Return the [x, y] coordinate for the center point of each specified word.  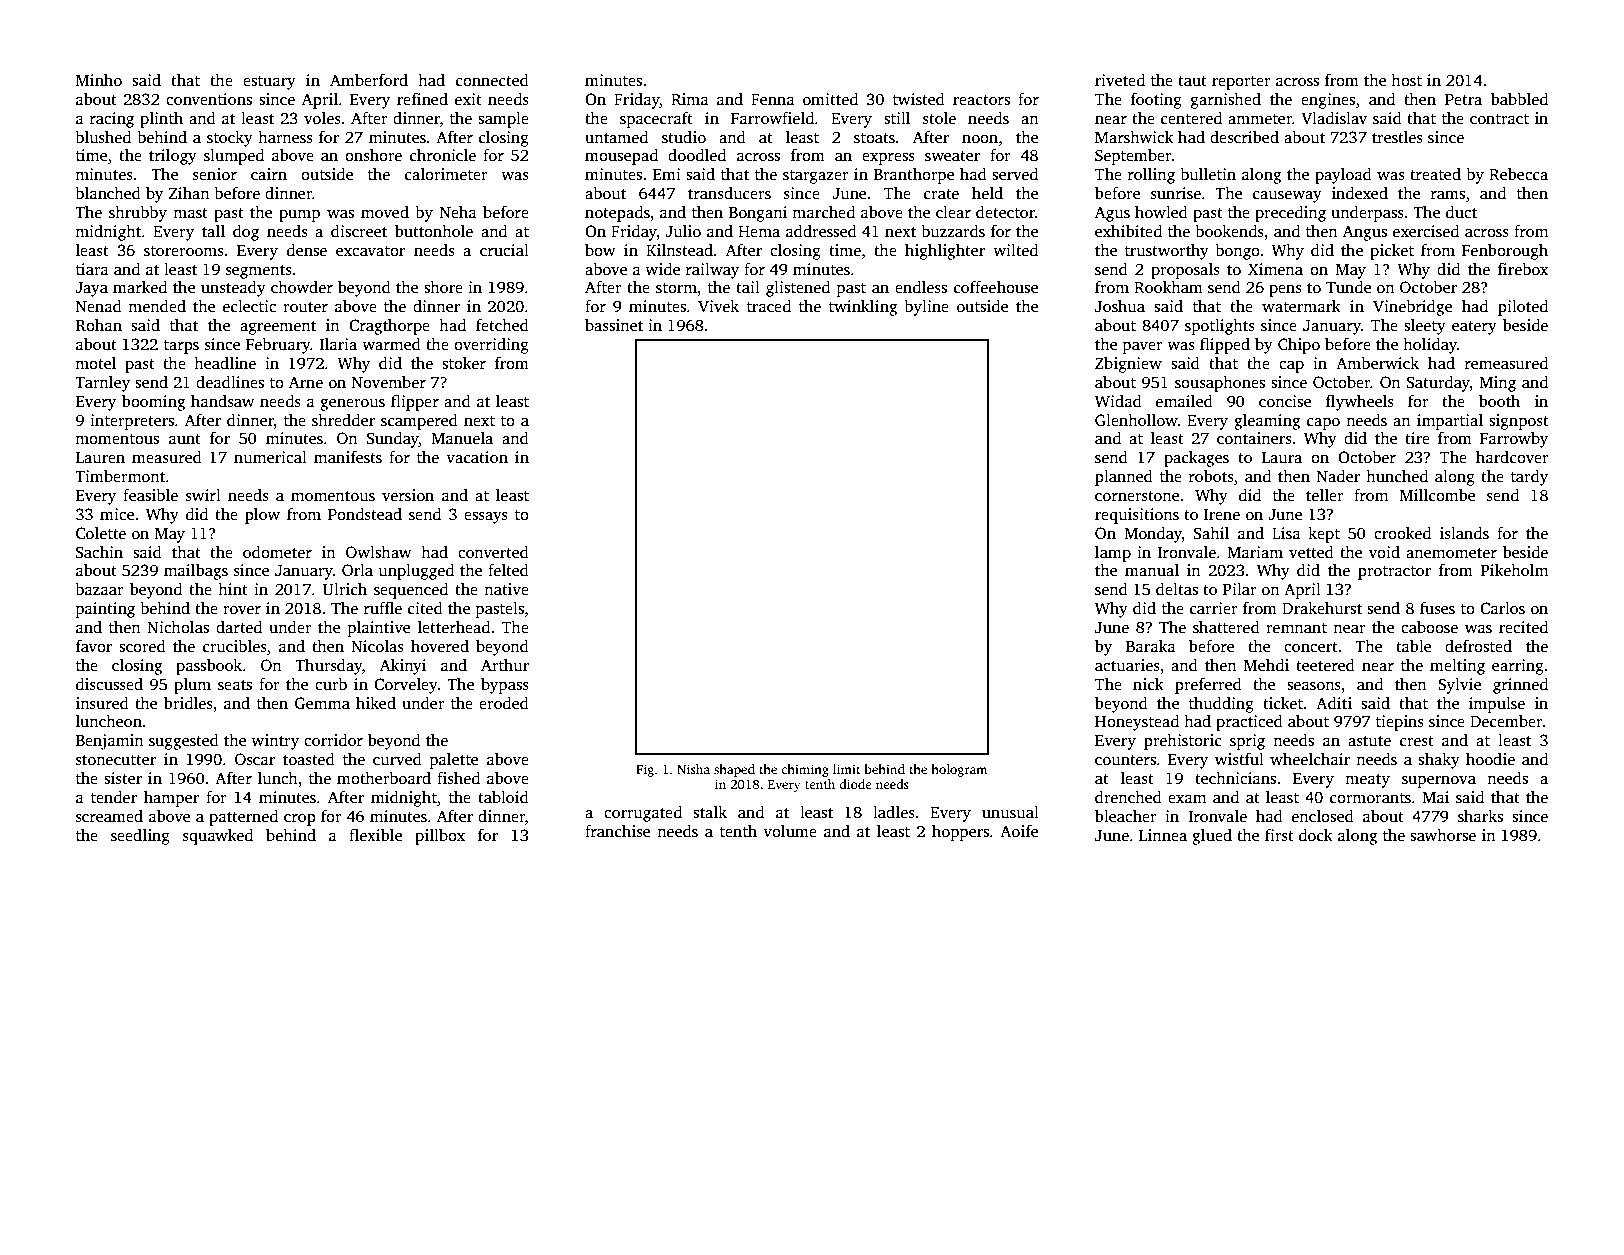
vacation [477, 457]
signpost [1519, 422]
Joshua [1120, 306]
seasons [1314, 686]
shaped [734, 770]
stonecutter [116, 760]
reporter [1241, 83]
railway [712, 271]
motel [95, 363]
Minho [99, 80]
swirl [203, 495]
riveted [1120, 80]
